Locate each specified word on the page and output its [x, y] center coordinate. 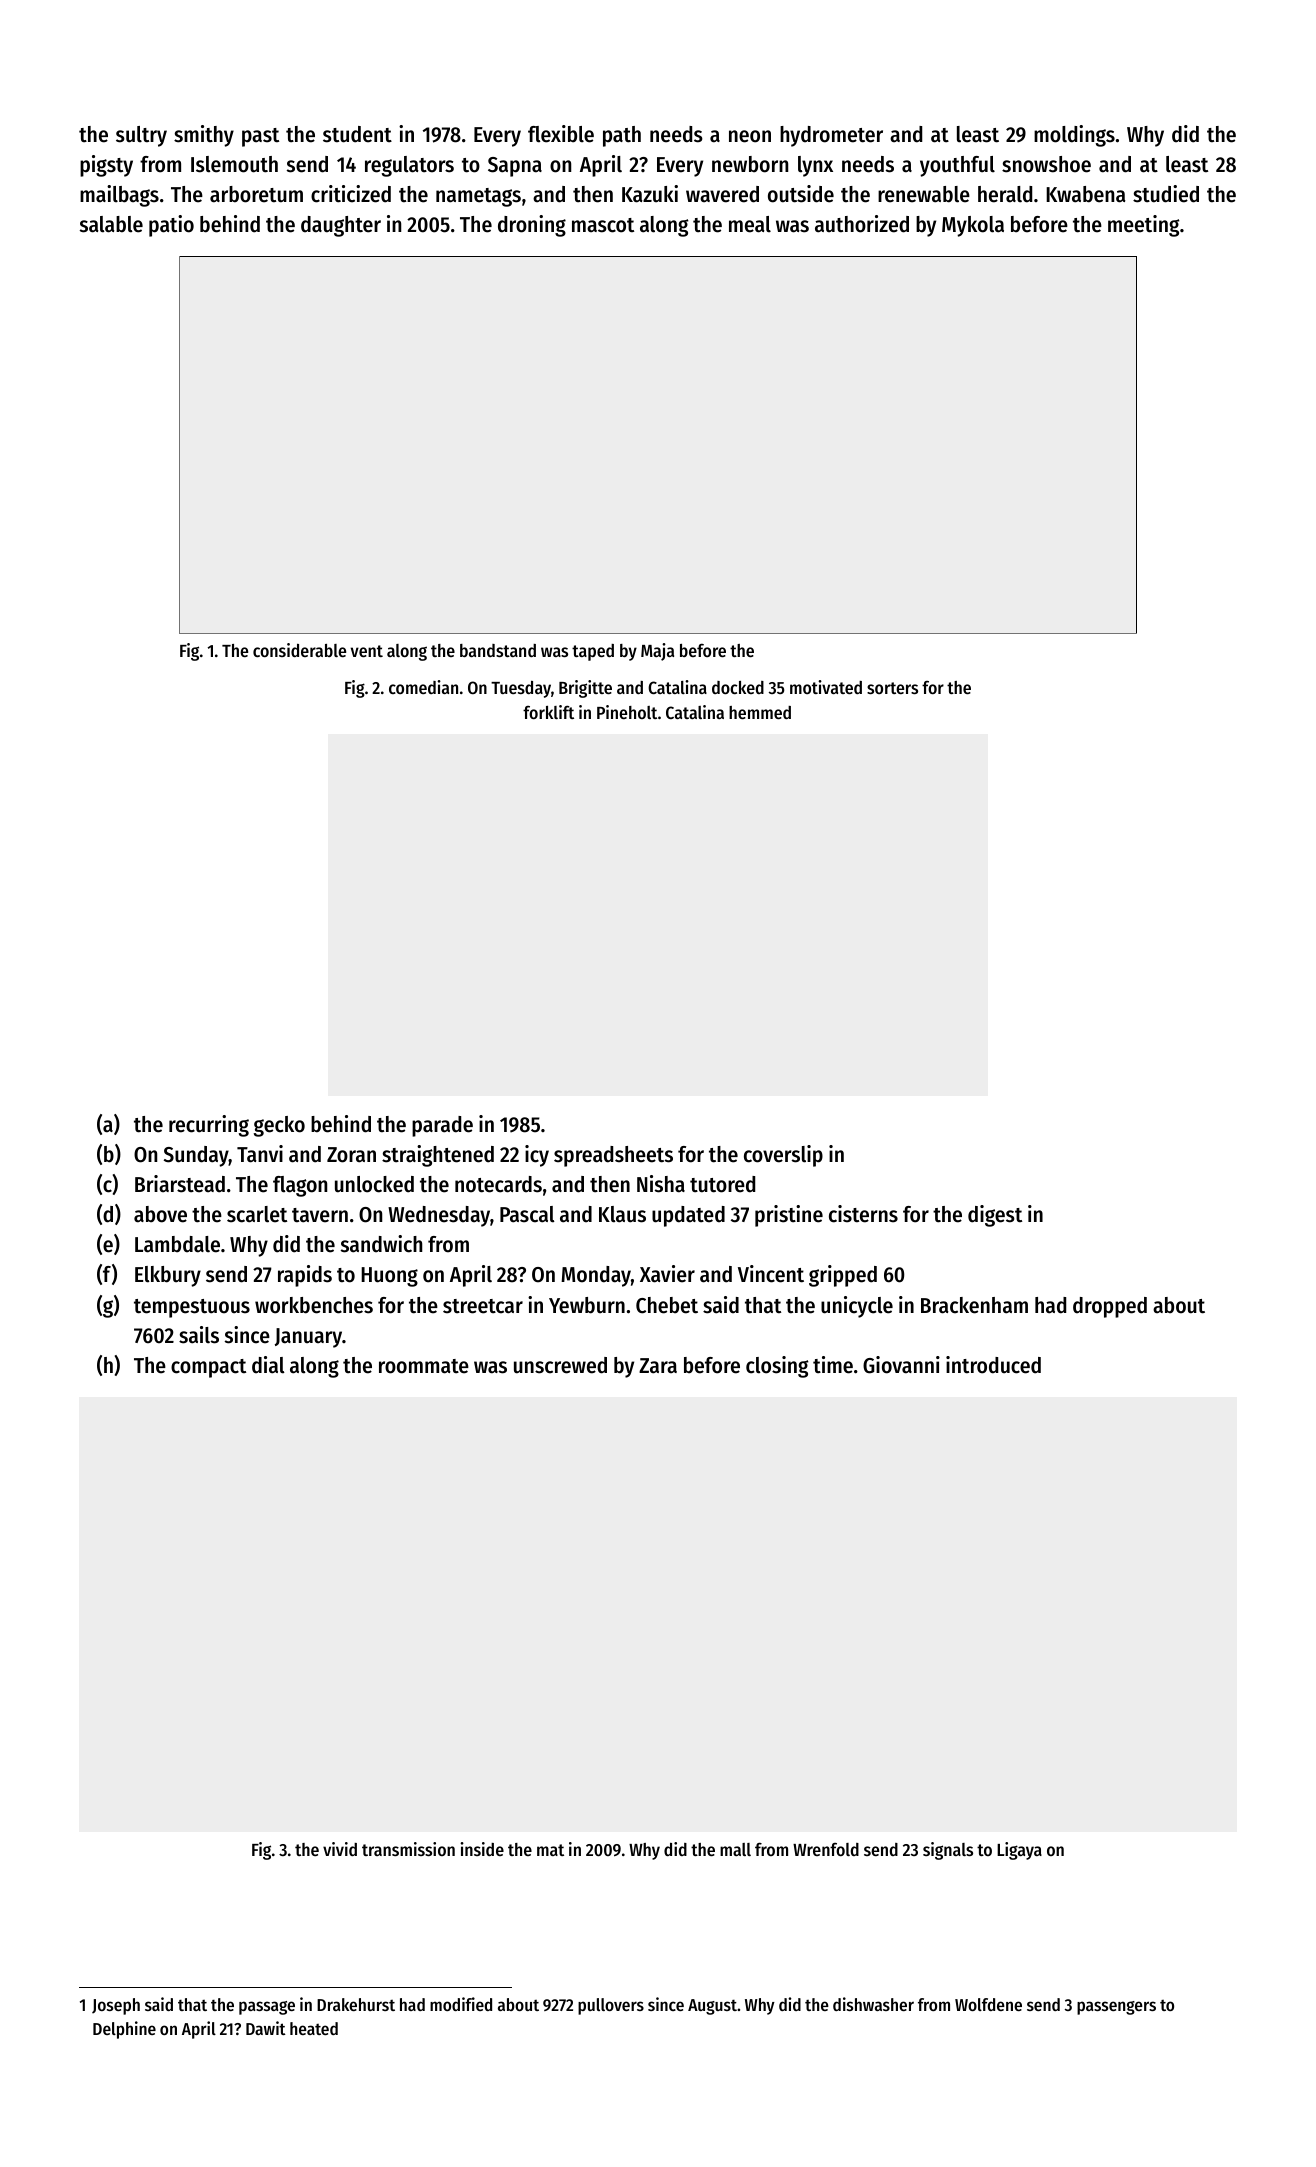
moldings [1074, 136]
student [357, 134]
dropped [1110, 1307]
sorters [892, 688]
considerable [299, 650]
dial [268, 1365]
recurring [209, 1126]
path [622, 136]
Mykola [973, 226]
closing [777, 1367]
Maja [657, 652]
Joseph [116, 2006]
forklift [548, 712]
